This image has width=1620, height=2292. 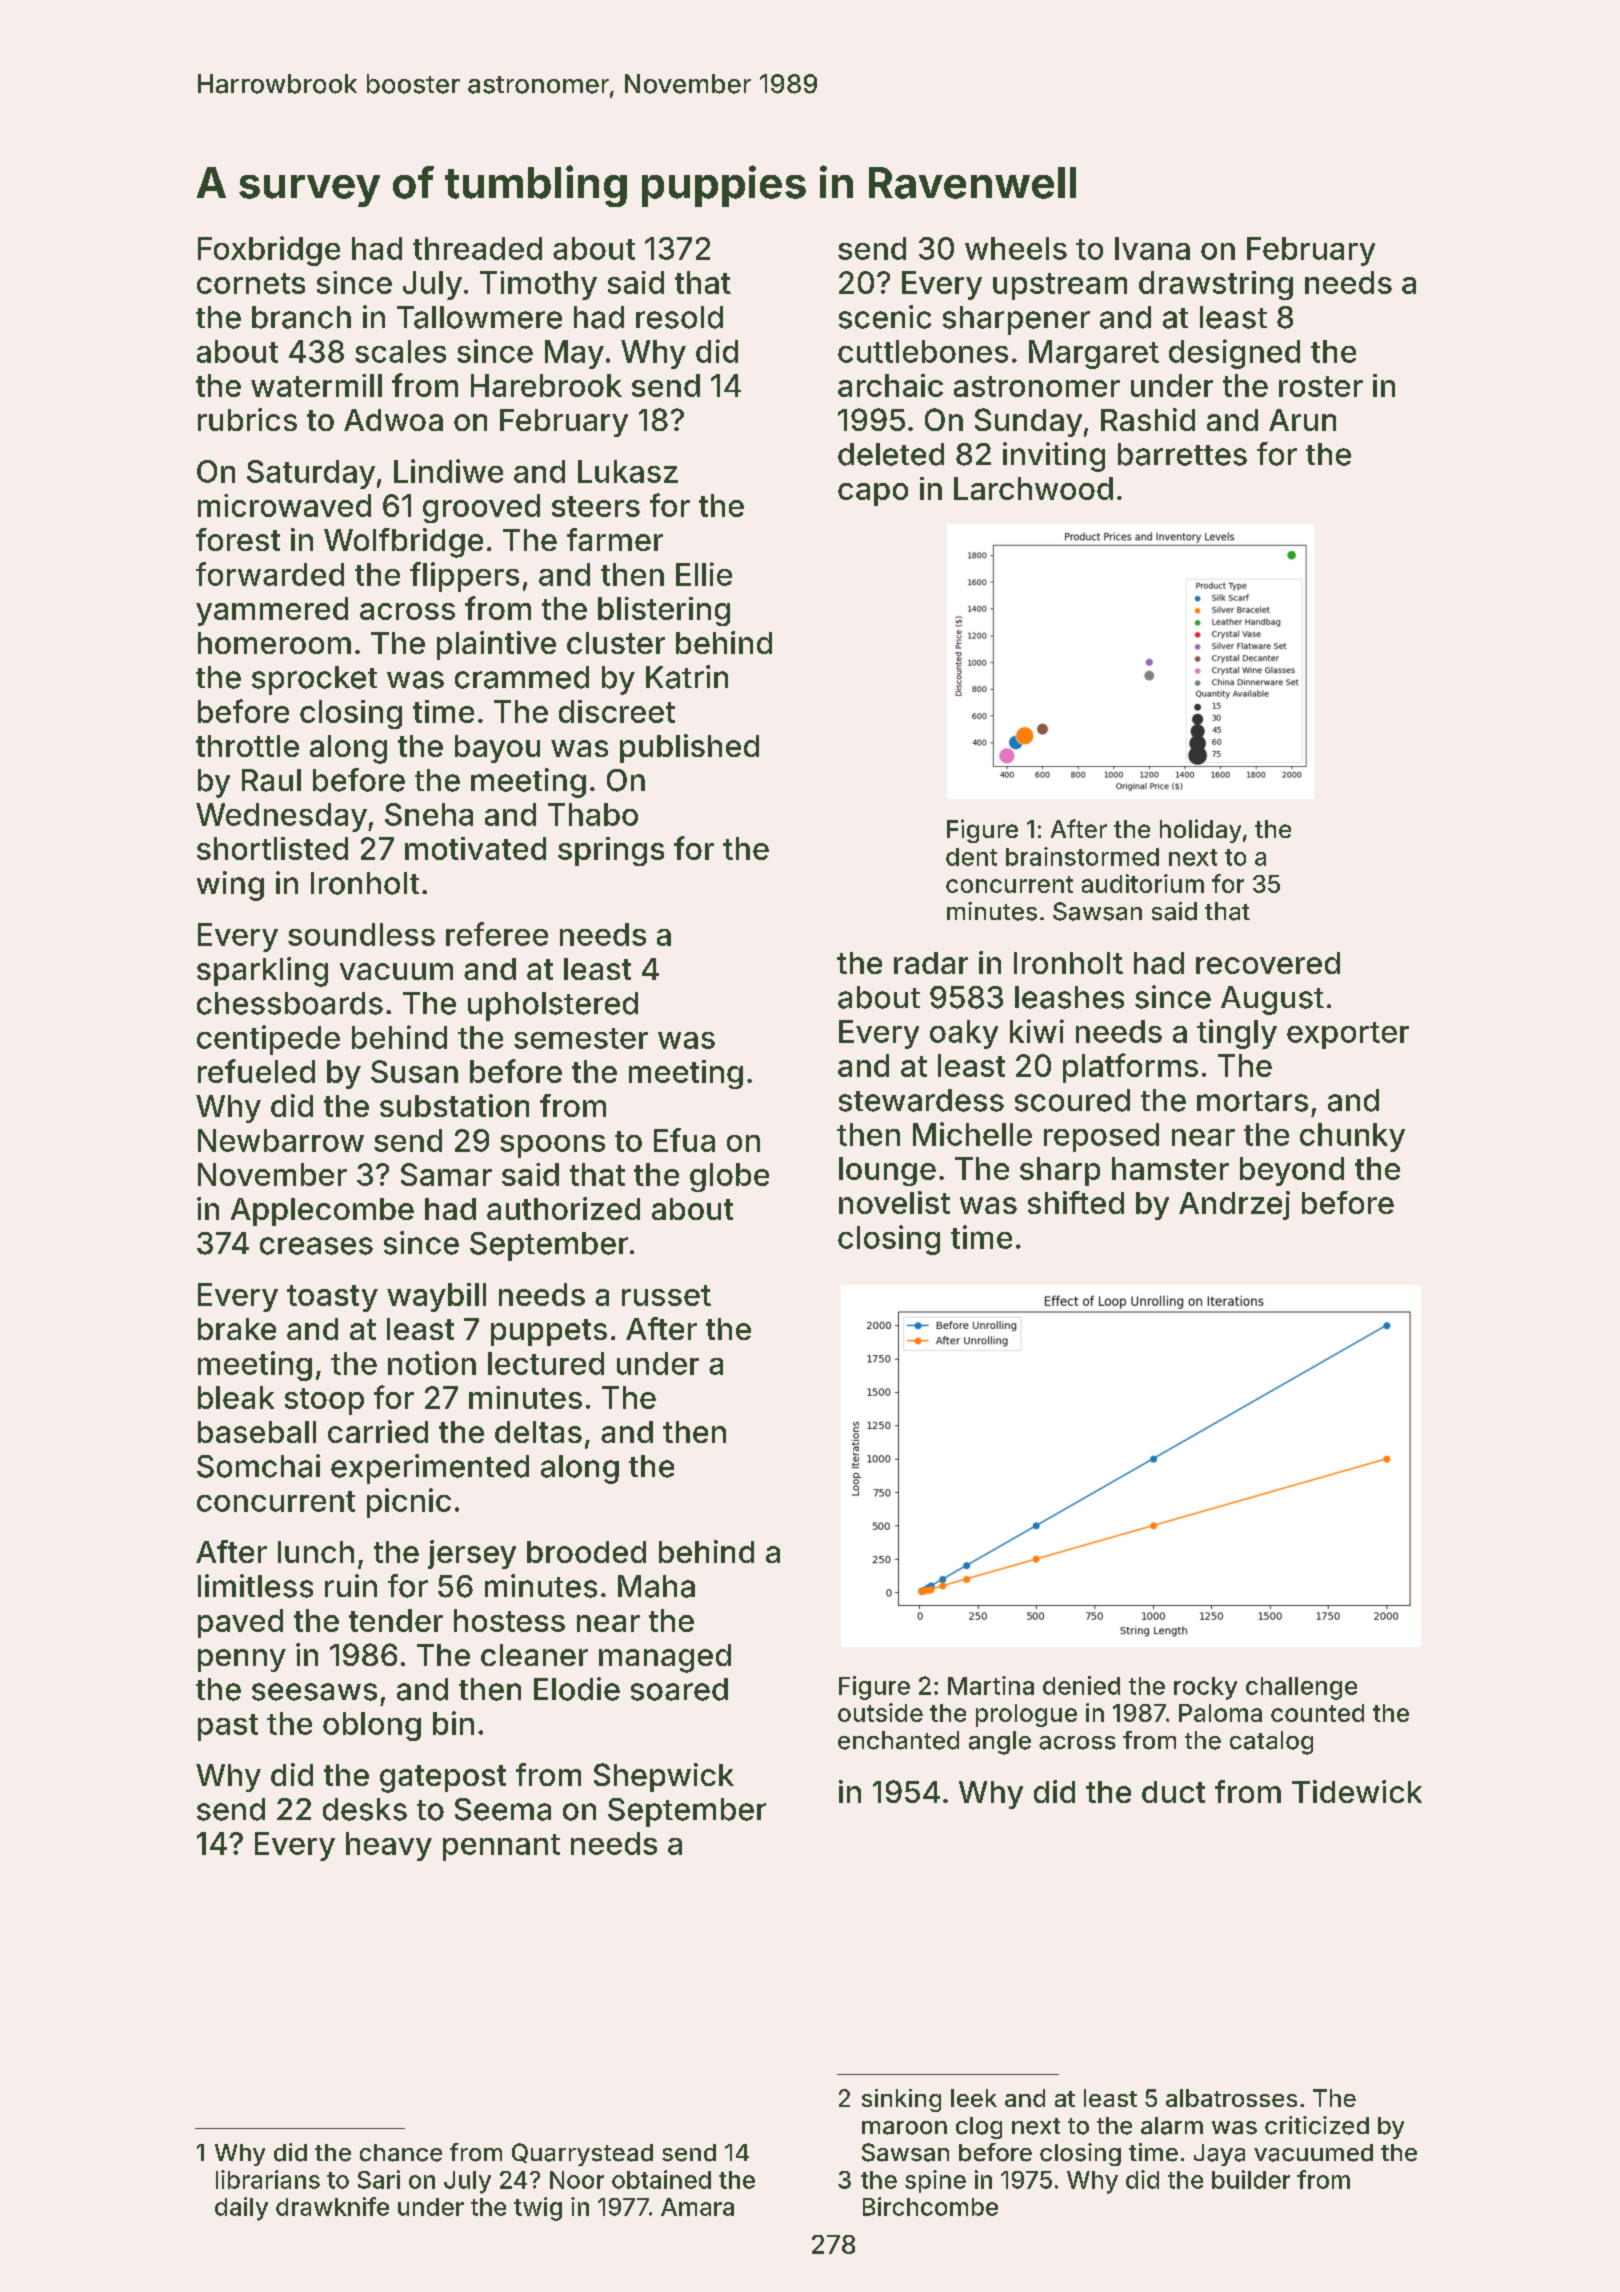 What do you see at coordinates (497, 934) in the image?
I see `referee` at bounding box center [497, 934].
